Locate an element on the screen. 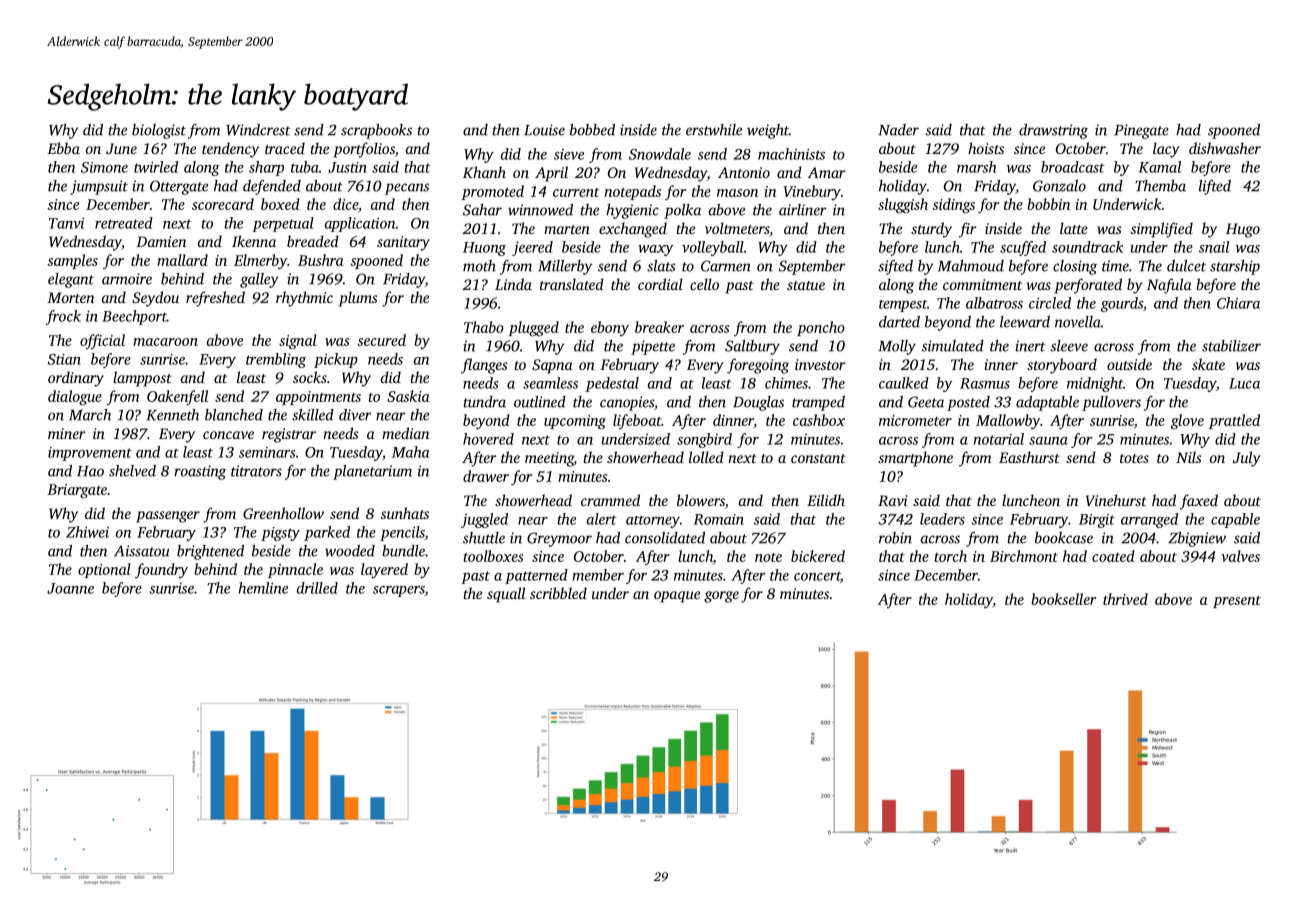 Image resolution: width=1308 pixels, height=924 pixels. Saltbury is located at coordinates (752, 347).
